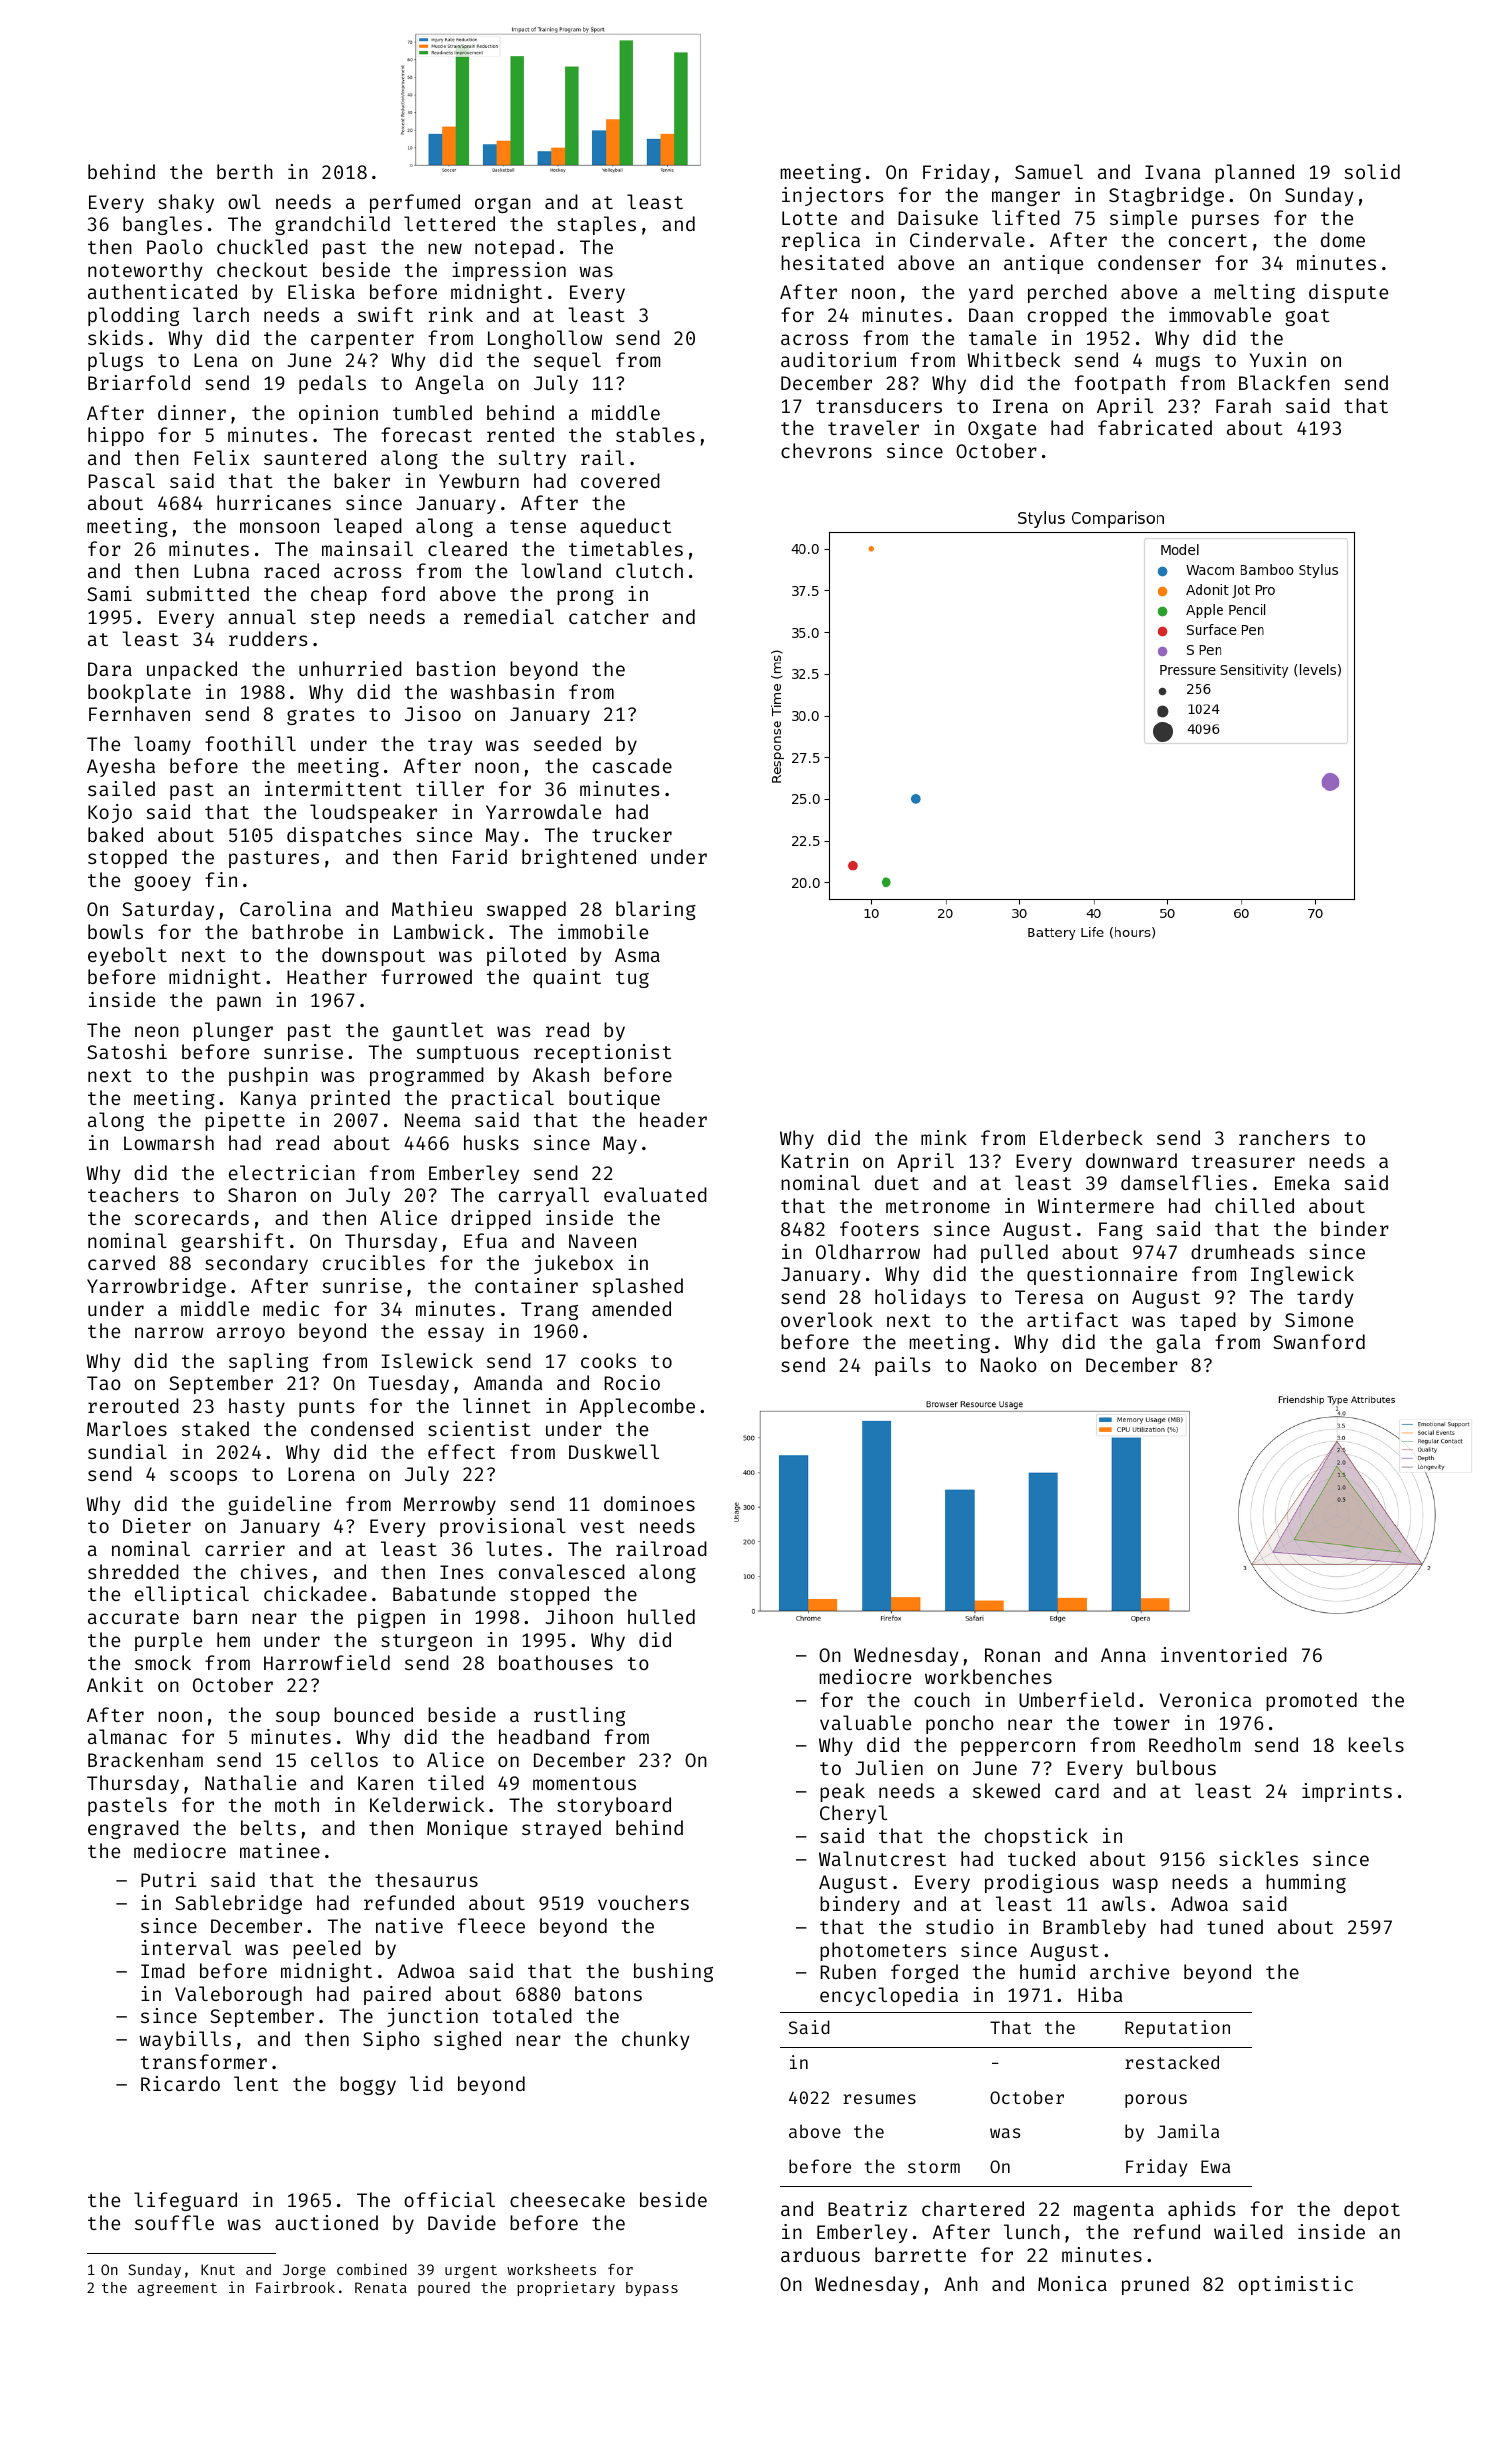  Describe the element at coordinates (652, 2289) in the screenshot. I see `bypass` at that location.
